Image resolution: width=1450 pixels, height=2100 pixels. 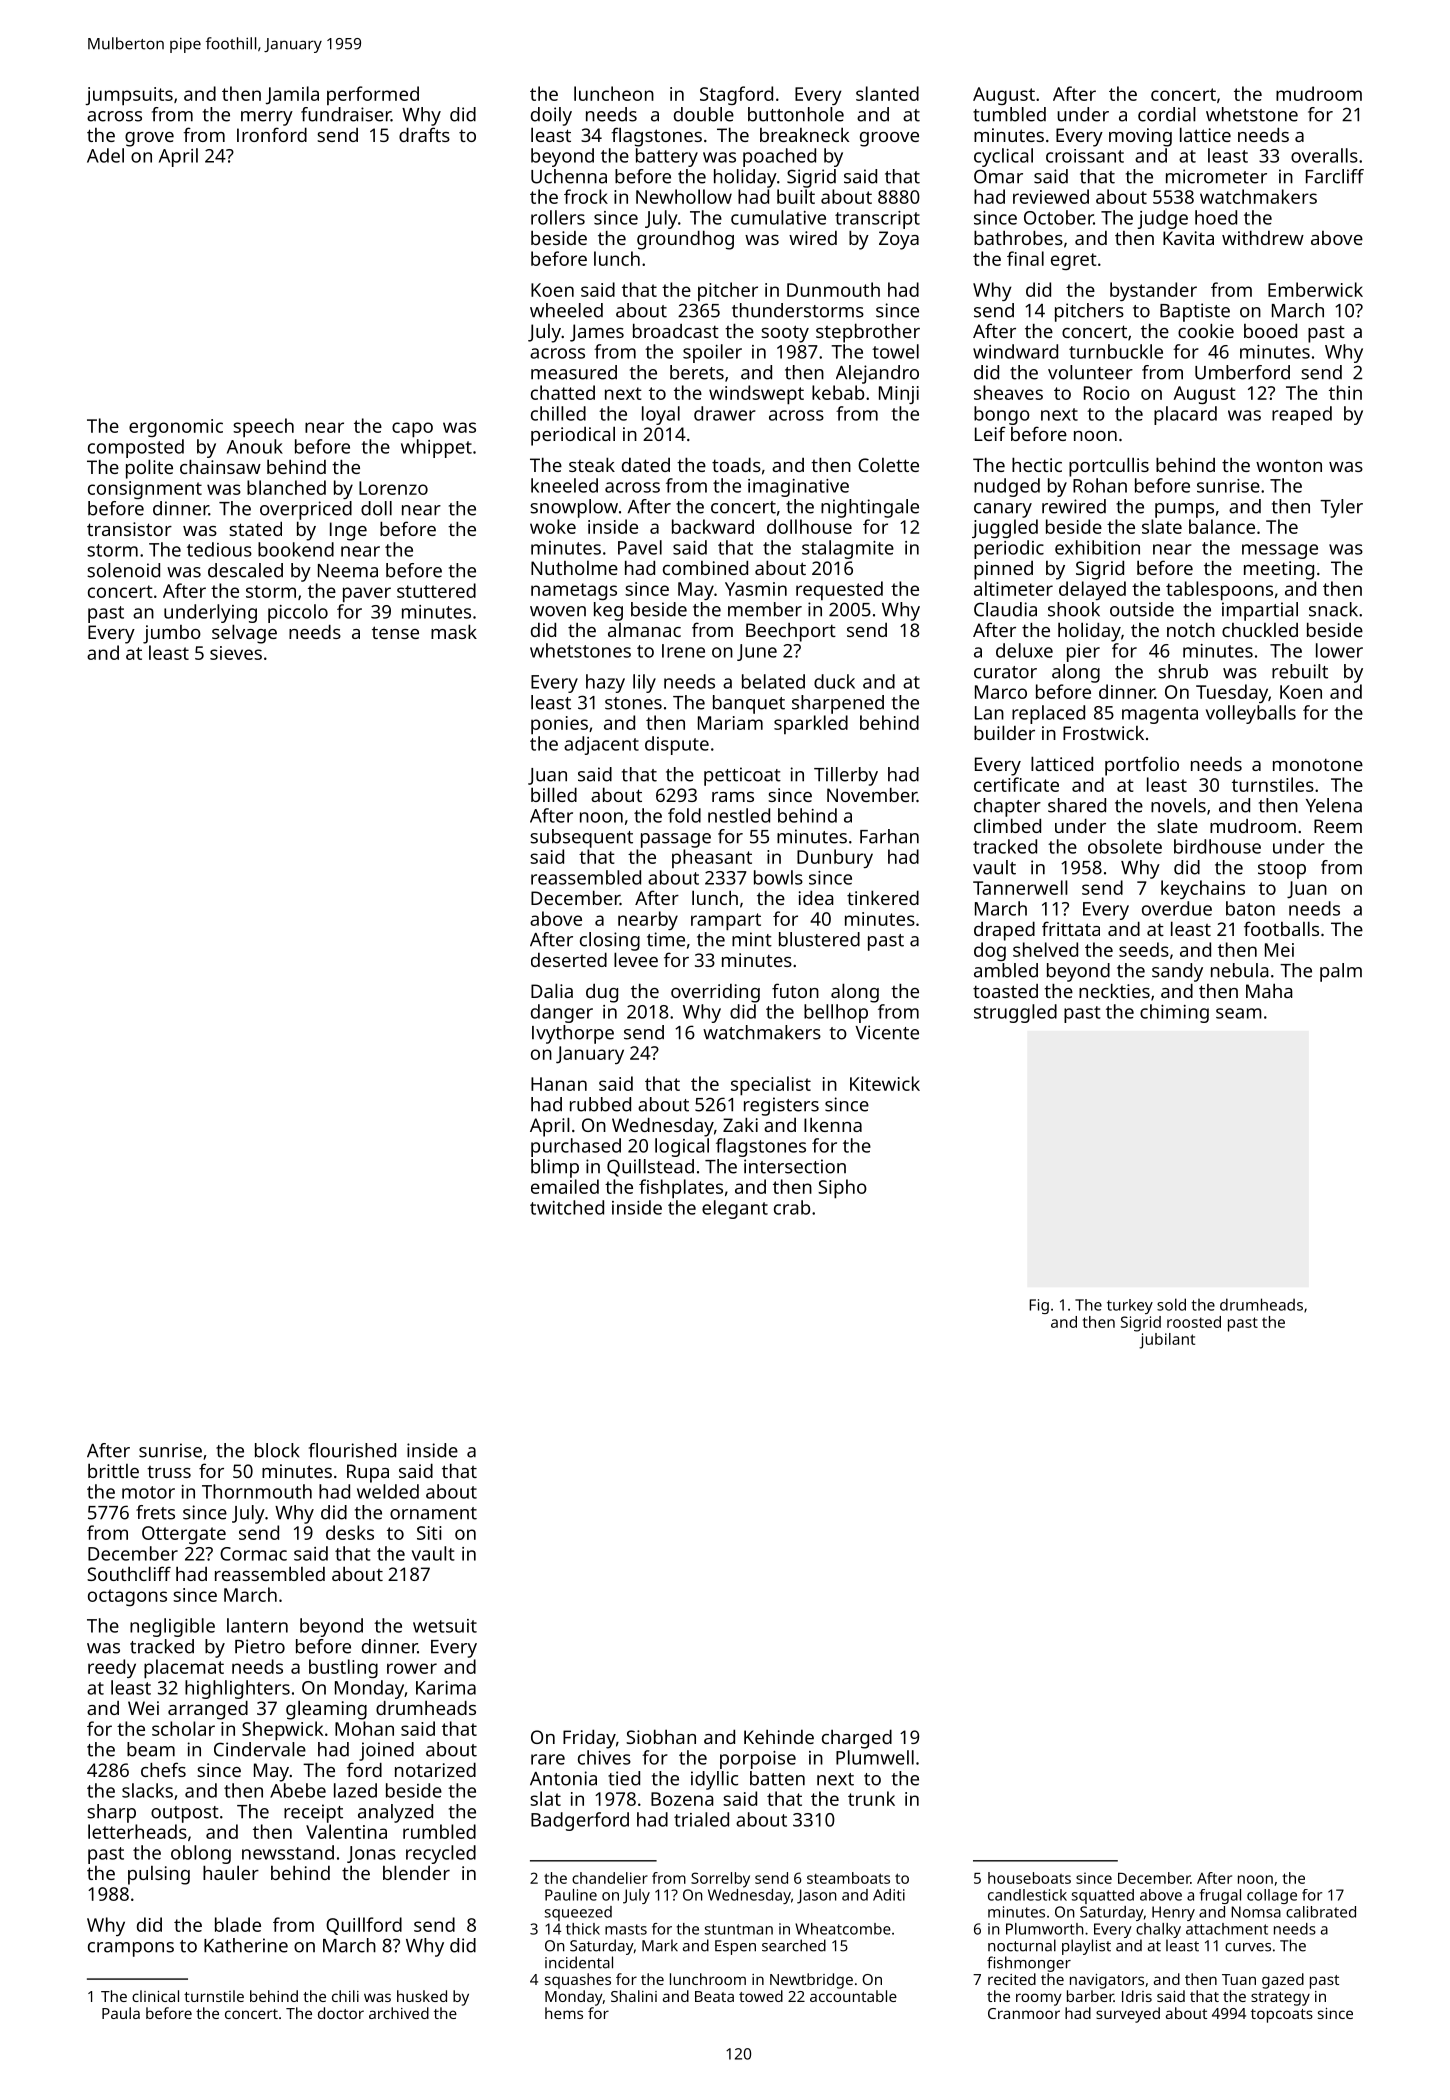 I want to click on Wei, so click(x=143, y=1708).
